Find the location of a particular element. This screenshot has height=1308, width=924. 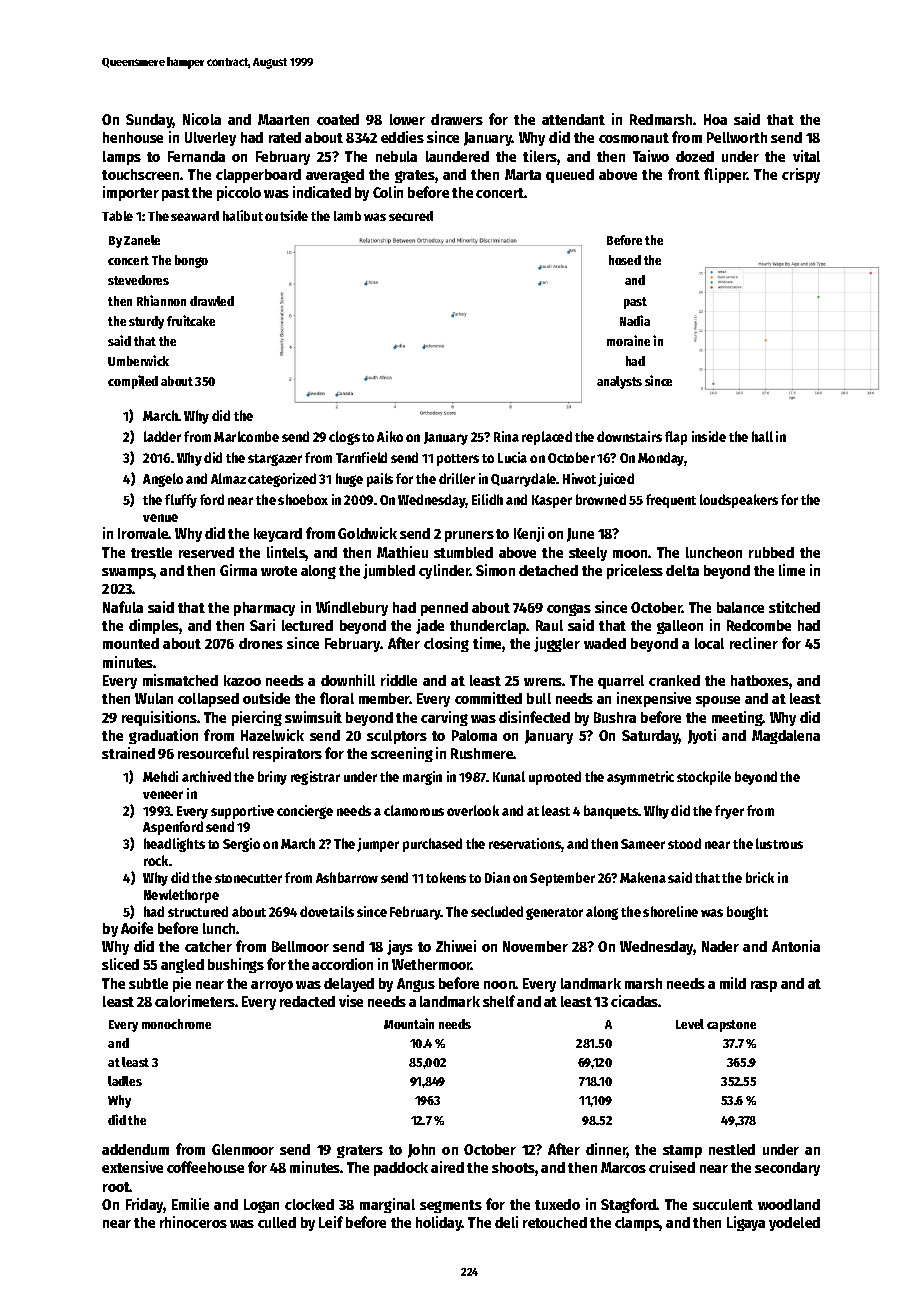

Aiko is located at coordinates (390, 436).
